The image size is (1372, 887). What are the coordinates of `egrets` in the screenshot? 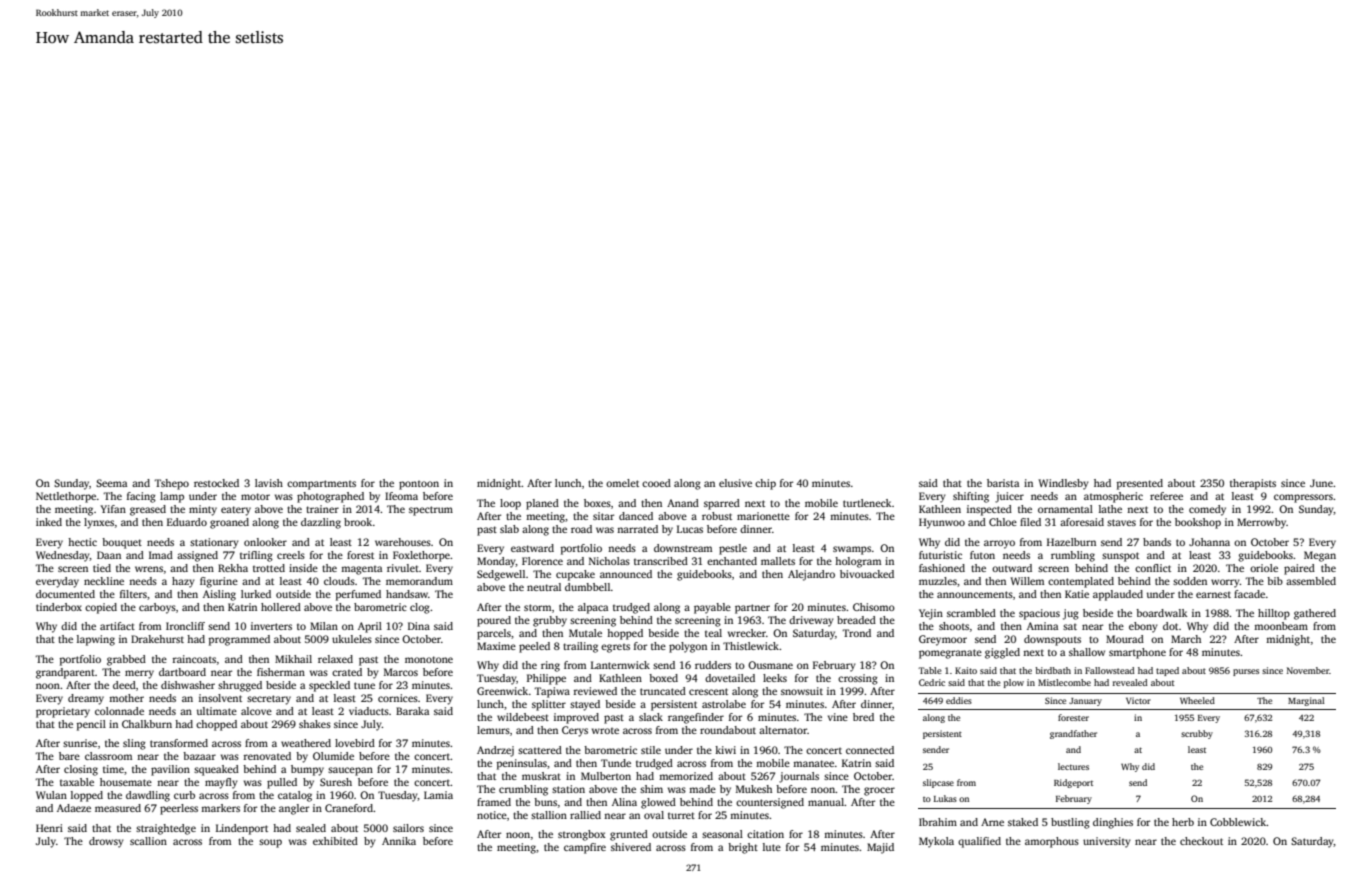 It's located at (615, 648).
